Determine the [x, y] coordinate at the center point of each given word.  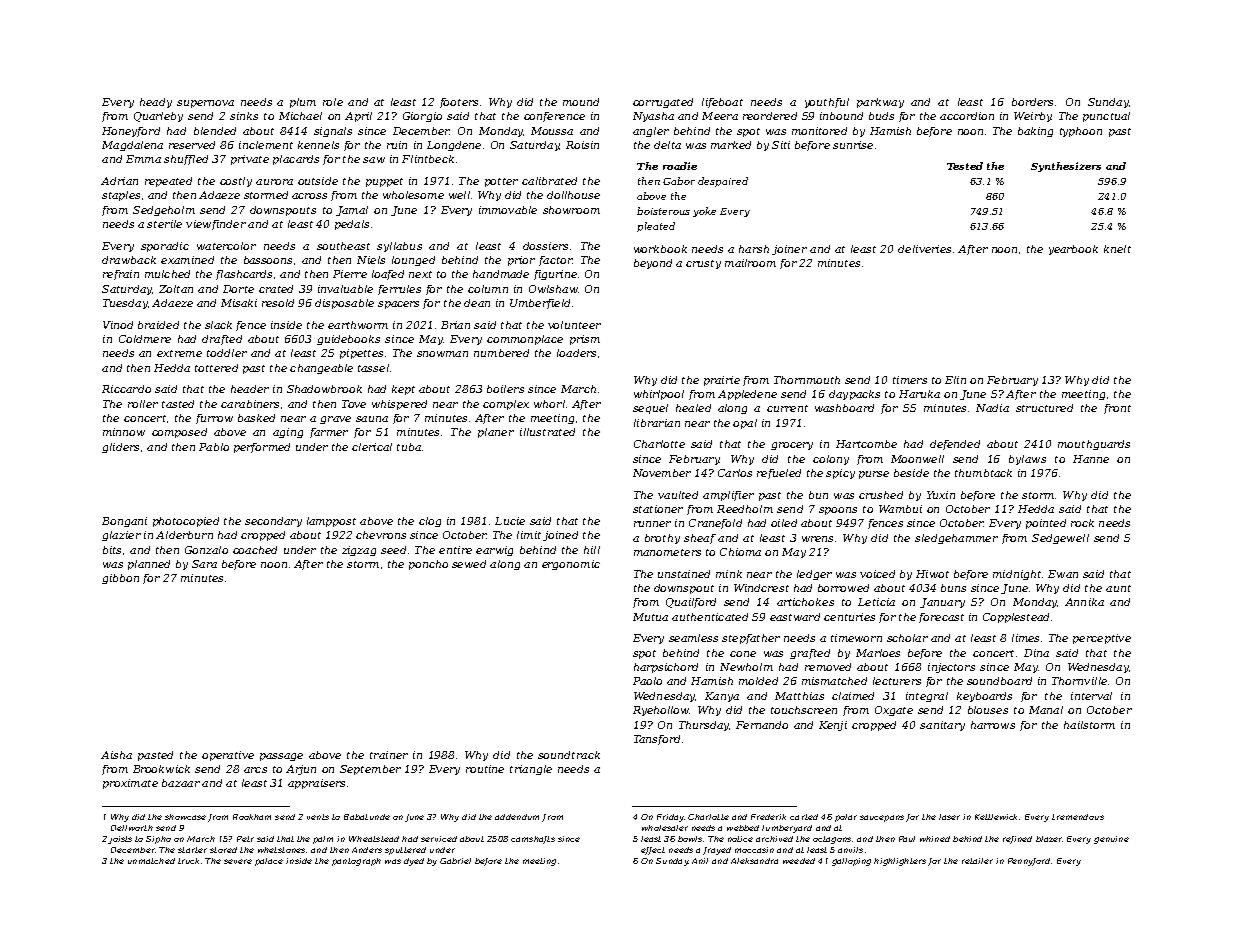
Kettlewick [997, 817]
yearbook [1073, 250]
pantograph [356, 862]
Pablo [214, 447]
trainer [389, 755]
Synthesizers [1066, 167]
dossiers [545, 246]
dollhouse [573, 195]
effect [653, 851]
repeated [168, 182]
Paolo [647, 681]
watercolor [226, 246]
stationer [658, 509]
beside [911, 473]
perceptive [1102, 639]
